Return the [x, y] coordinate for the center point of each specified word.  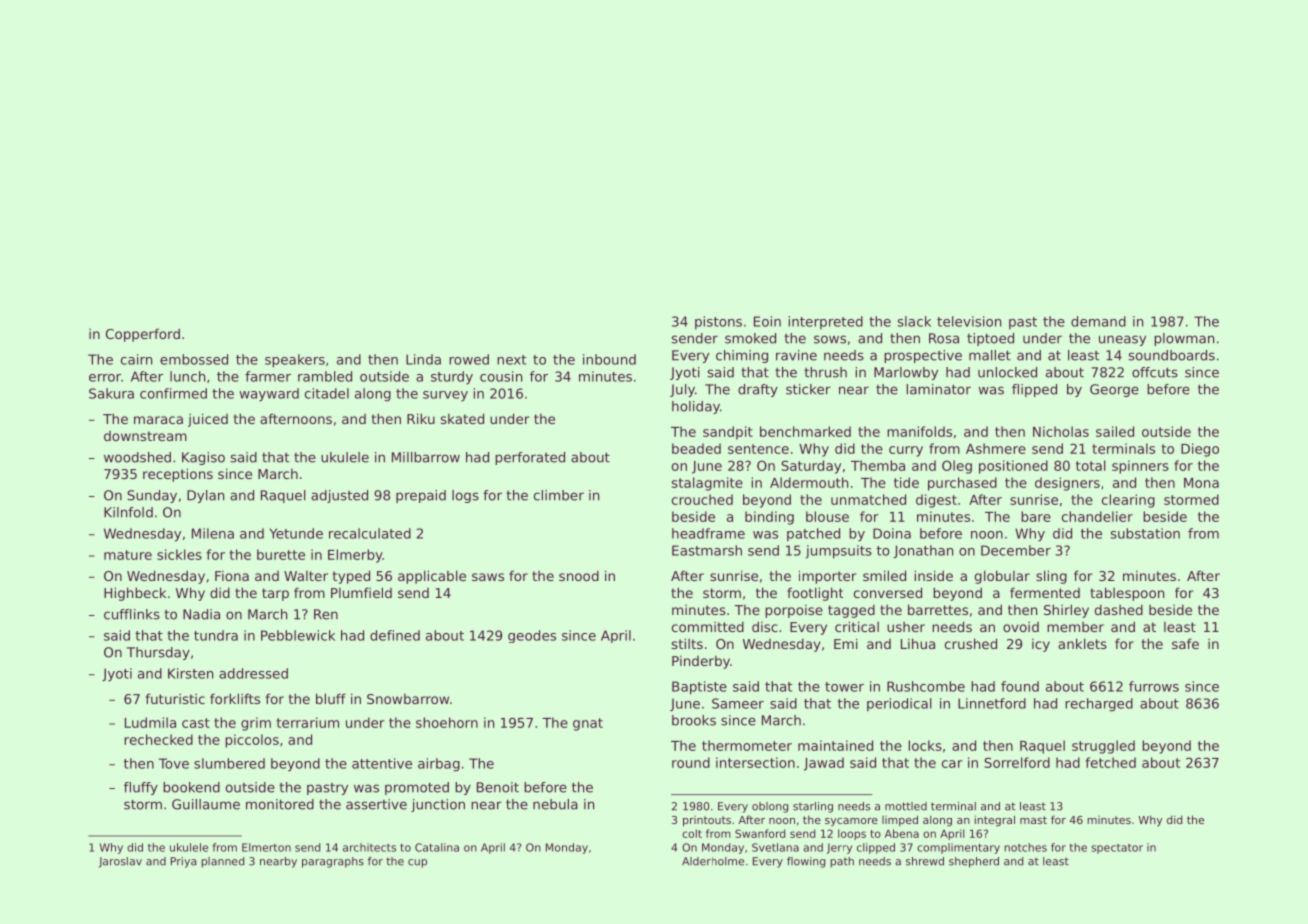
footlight [815, 594]
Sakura [111, 393]
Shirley [1066, 611]
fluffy [141, 788]
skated [462, 418]
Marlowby [906, 373]
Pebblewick [298, 635]
